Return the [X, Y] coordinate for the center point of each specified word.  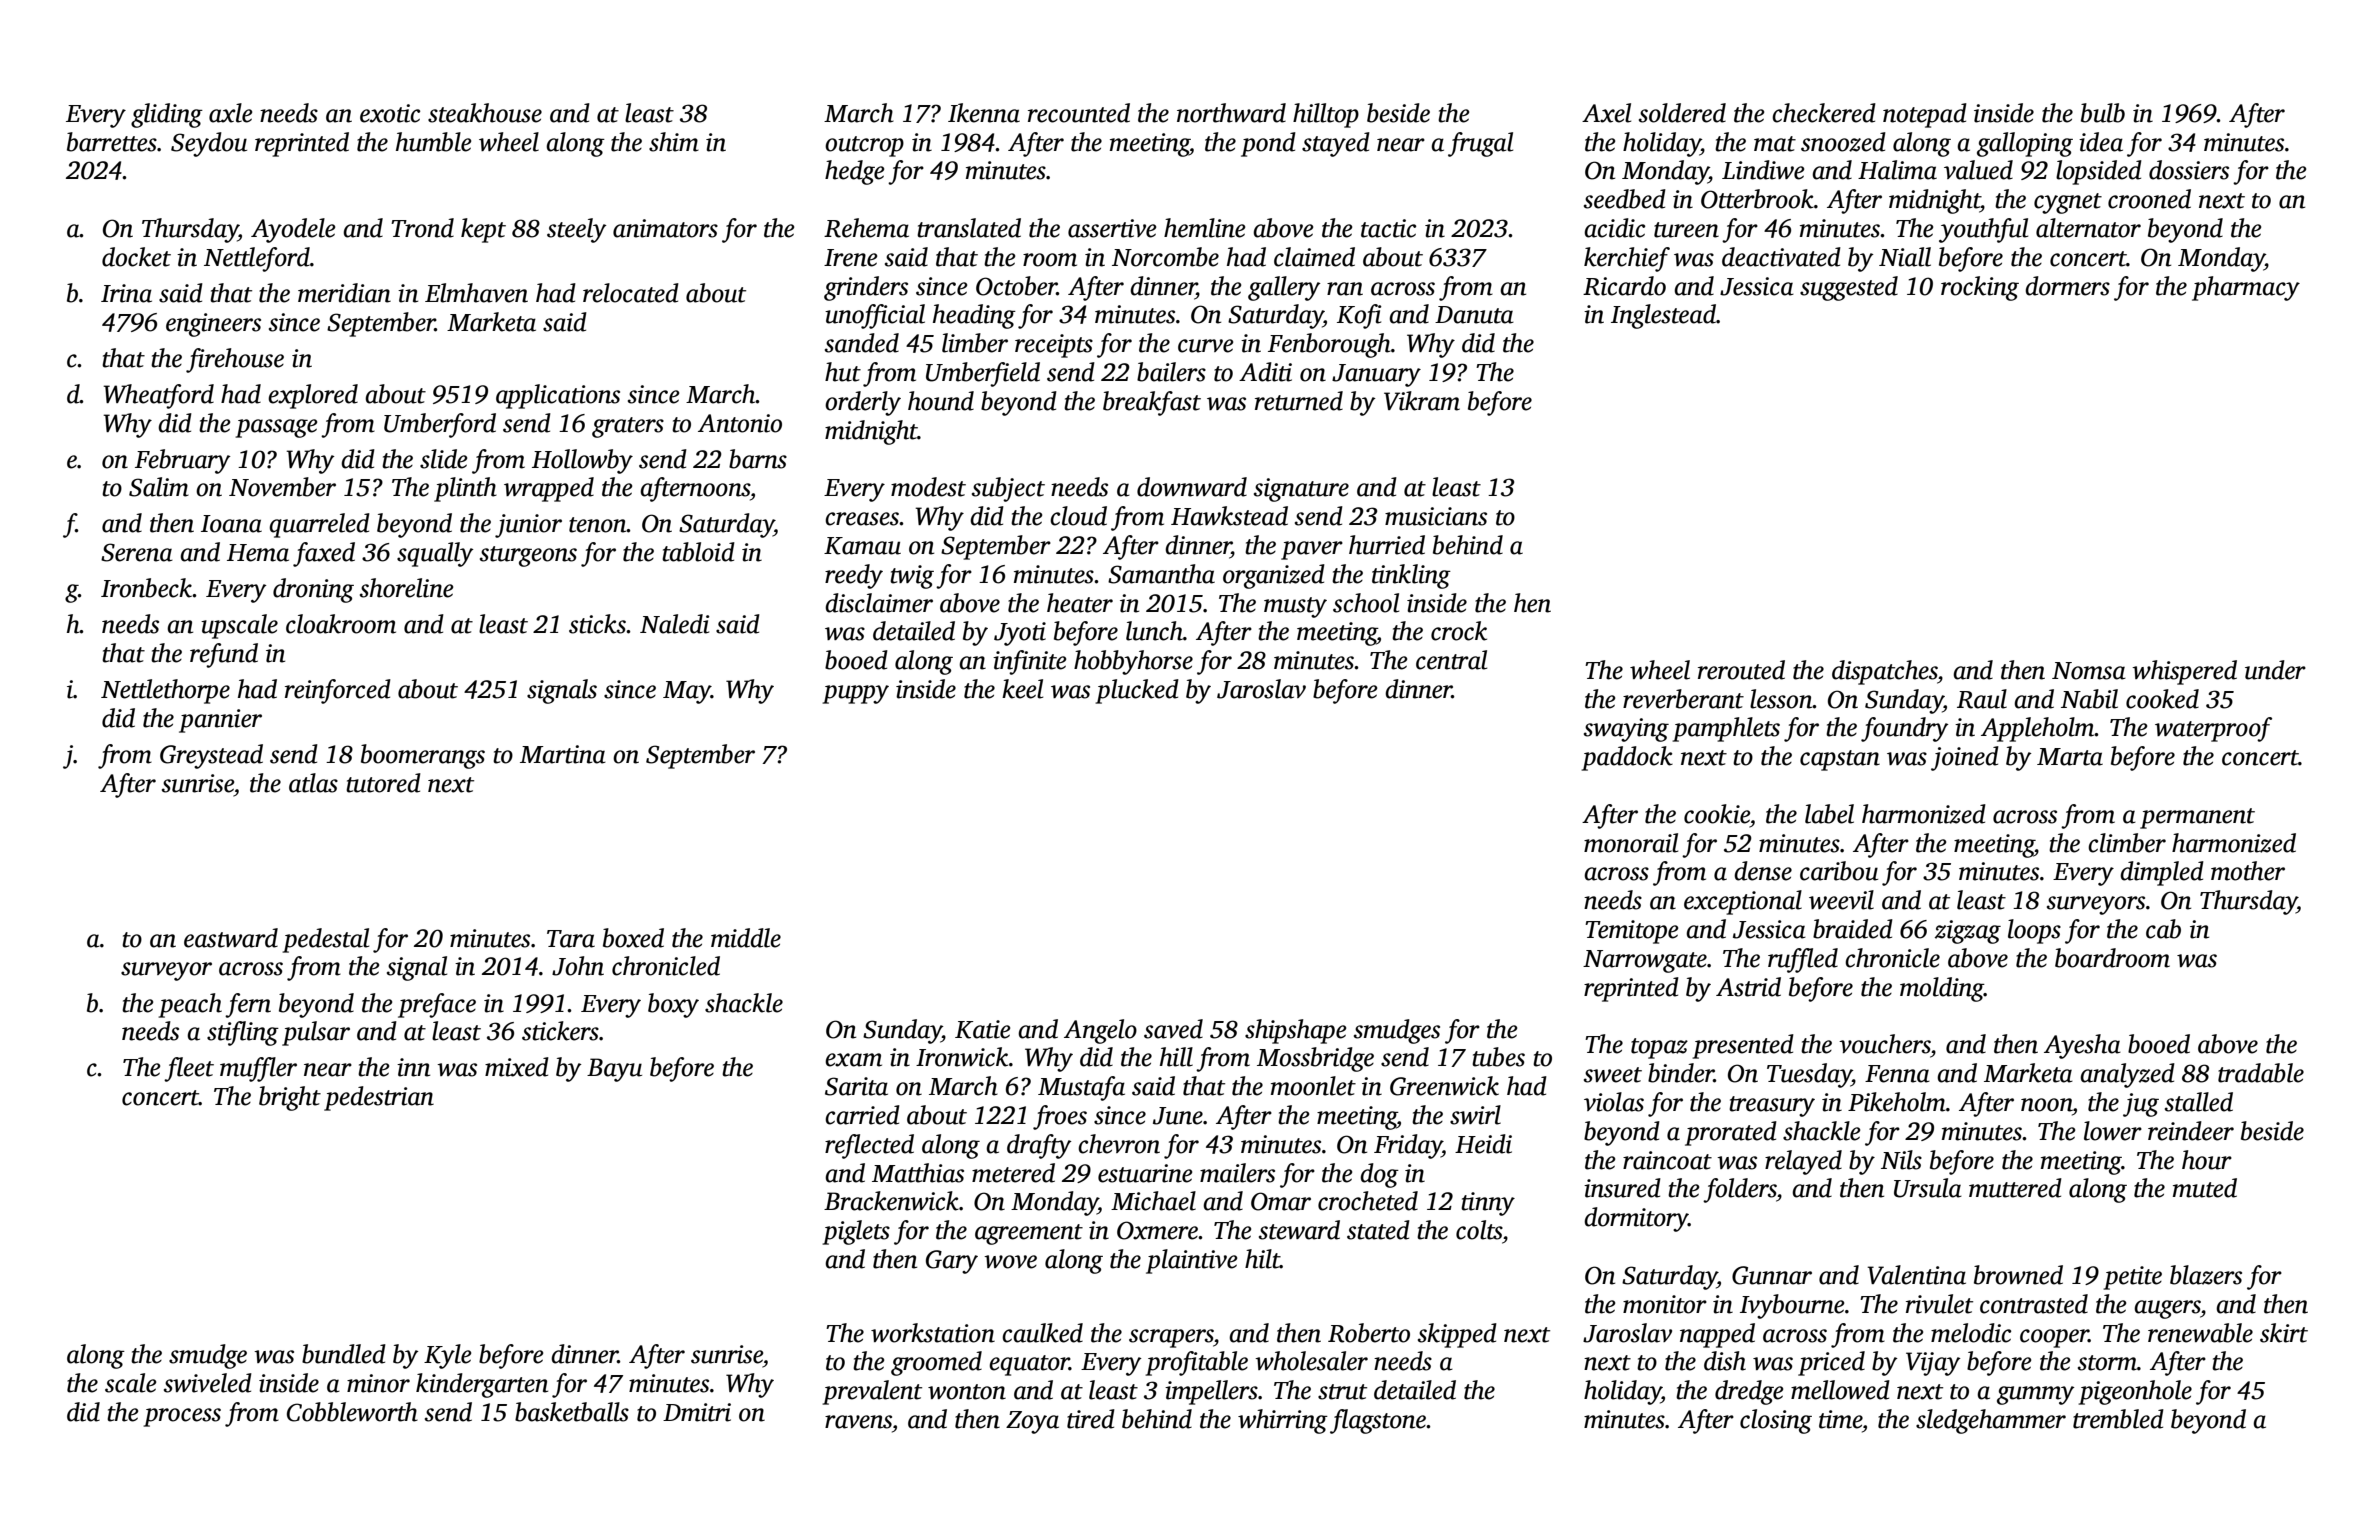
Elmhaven [476, 293]
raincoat [1667, 1160]
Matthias [918, 1173]
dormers [2067, 286]
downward [1192, 487]
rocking [1980, 288]
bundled [344, 1354]
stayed [1336, 144]
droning [313, 590]
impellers [1211, 1392]
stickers [560, 1031]
